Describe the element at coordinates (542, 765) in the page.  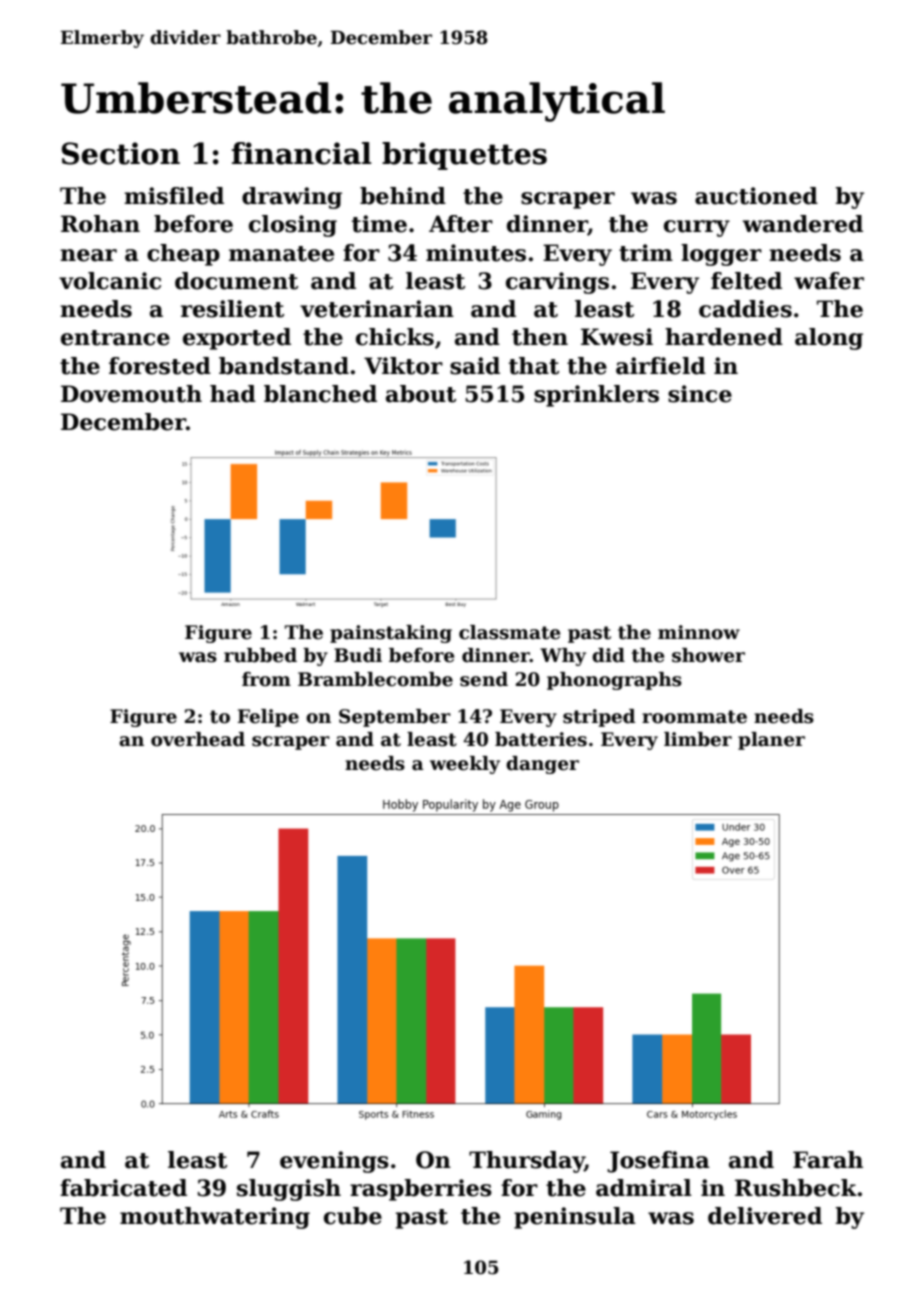
I see `danger` at that location.
